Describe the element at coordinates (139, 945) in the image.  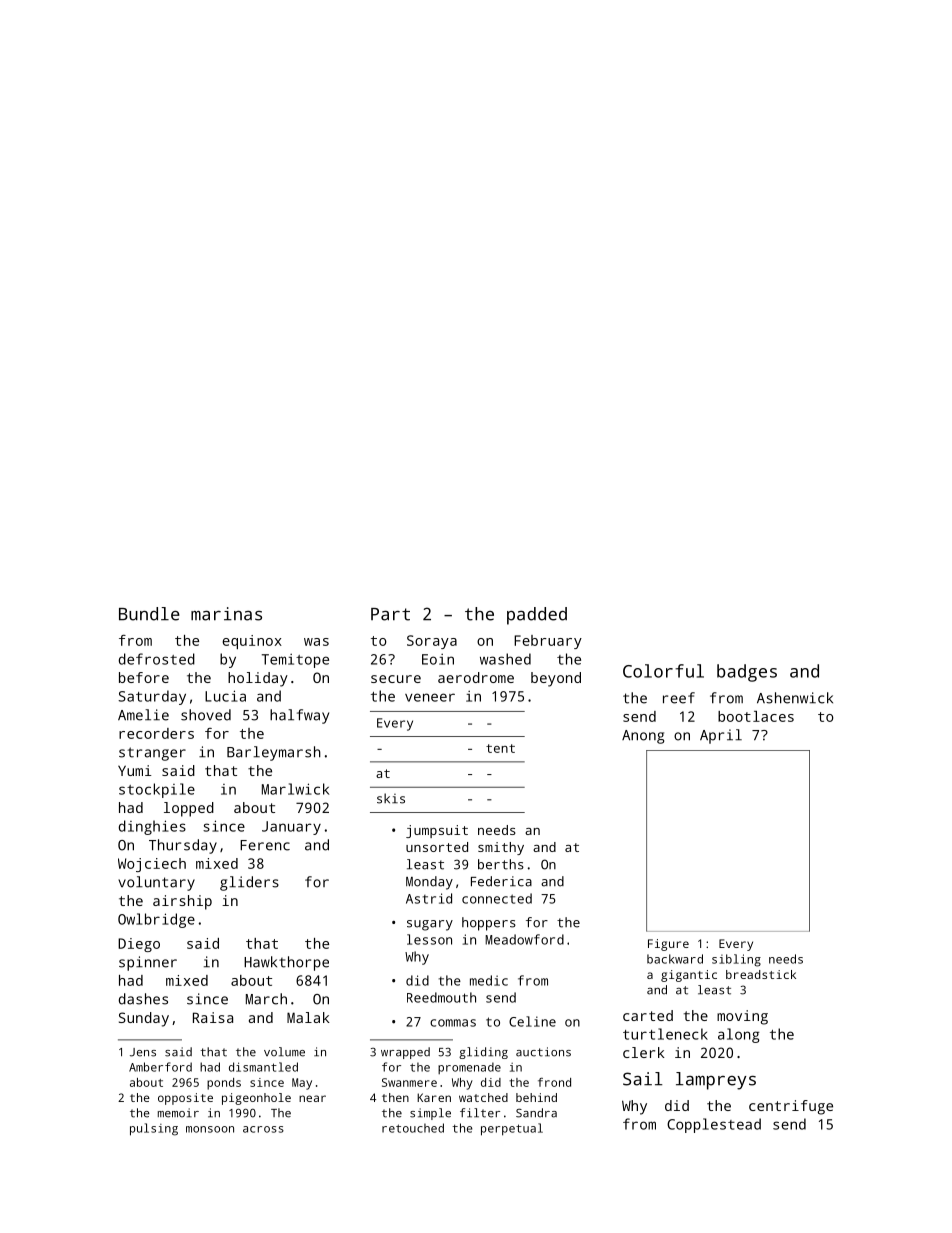
I see `Diego` at that location.
